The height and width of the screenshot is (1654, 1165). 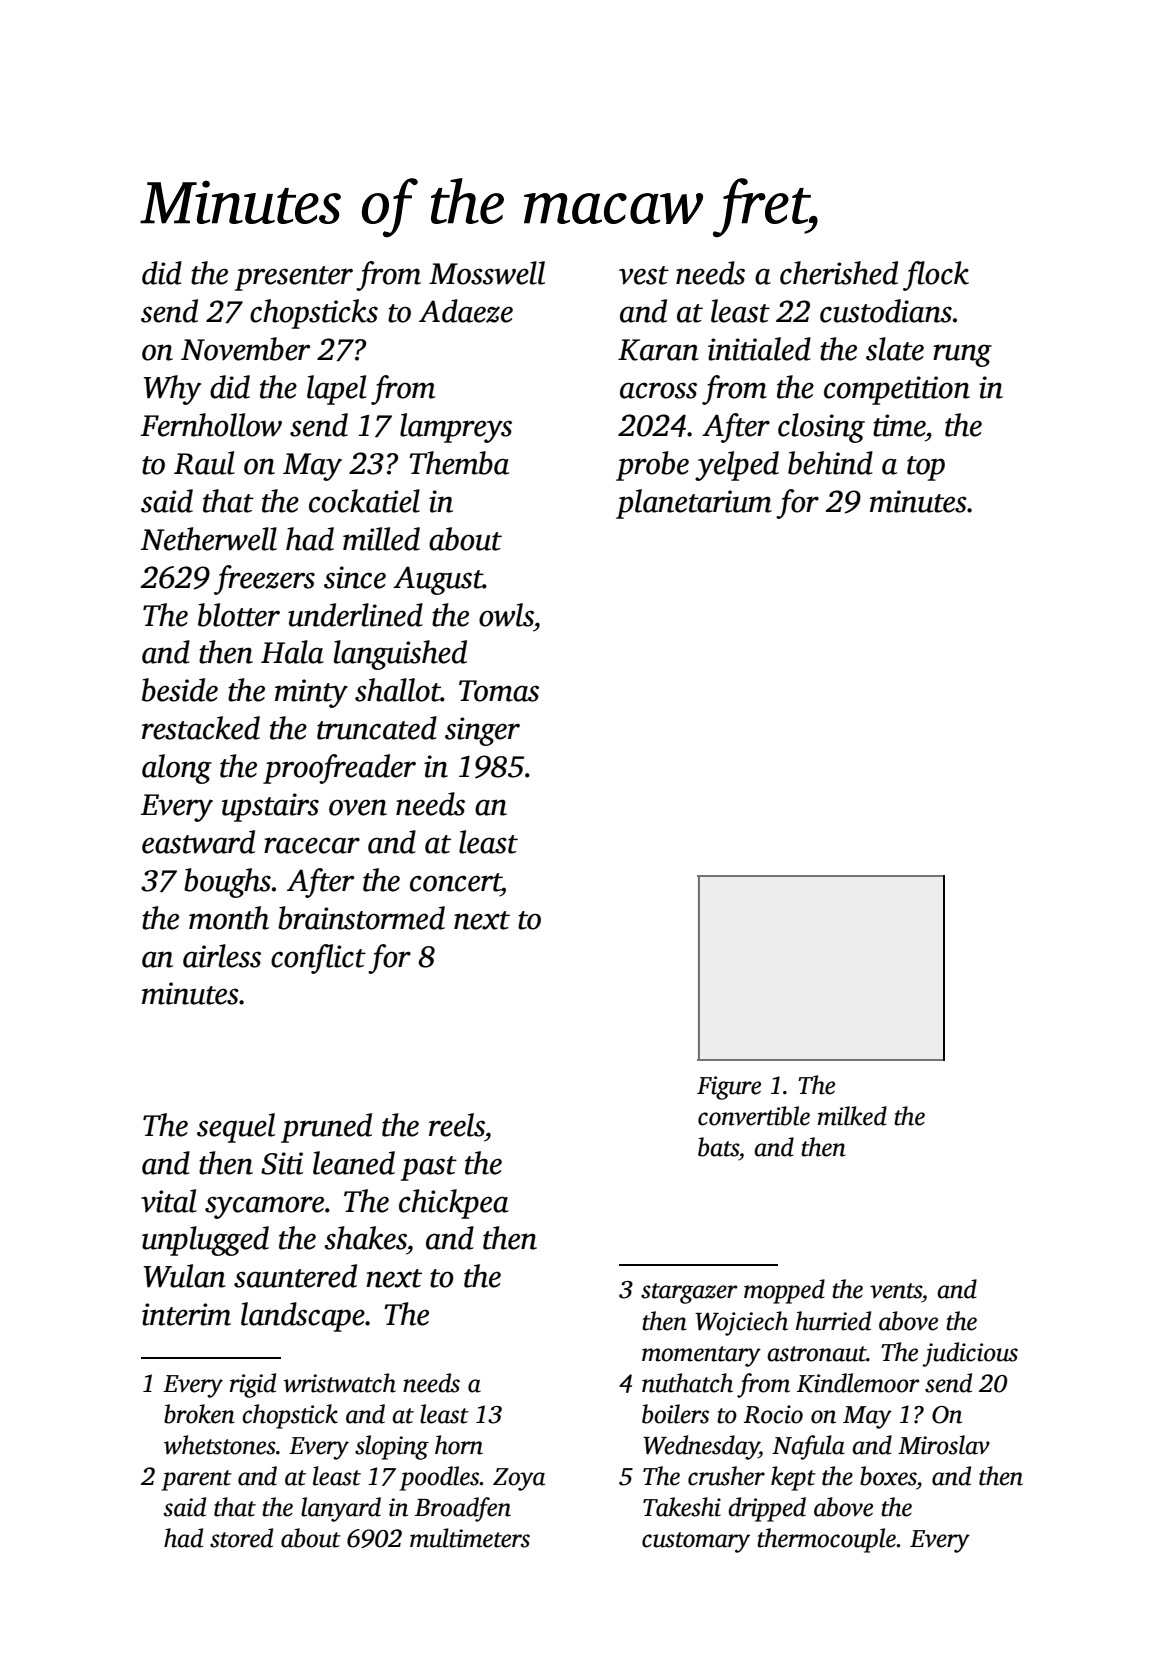 What do you see at coordinates (198, 842) in the screenshot?
I see `eastward` at bounding box center [198, 842].
